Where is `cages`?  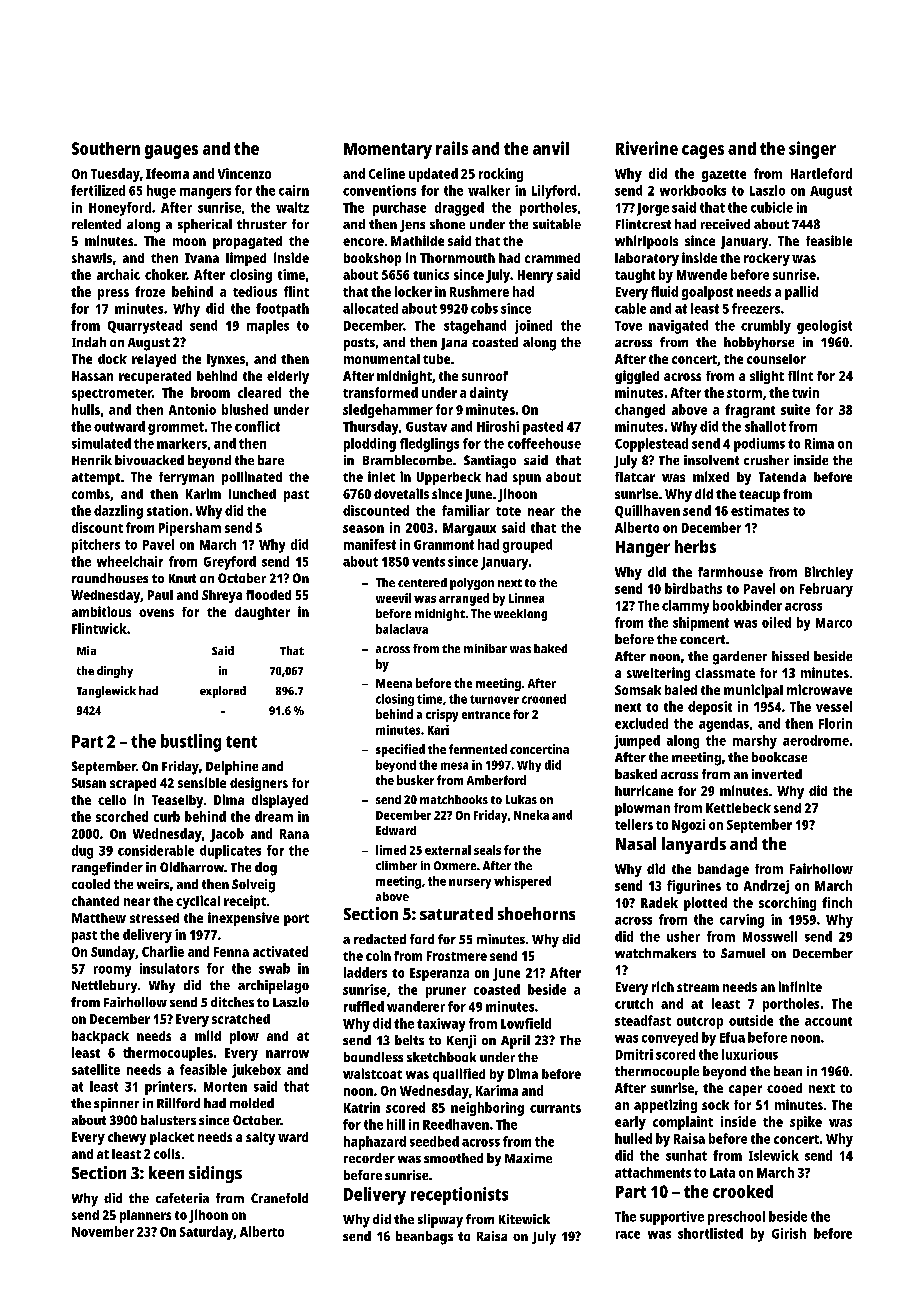 cages is located at coordinates (703, 152).
